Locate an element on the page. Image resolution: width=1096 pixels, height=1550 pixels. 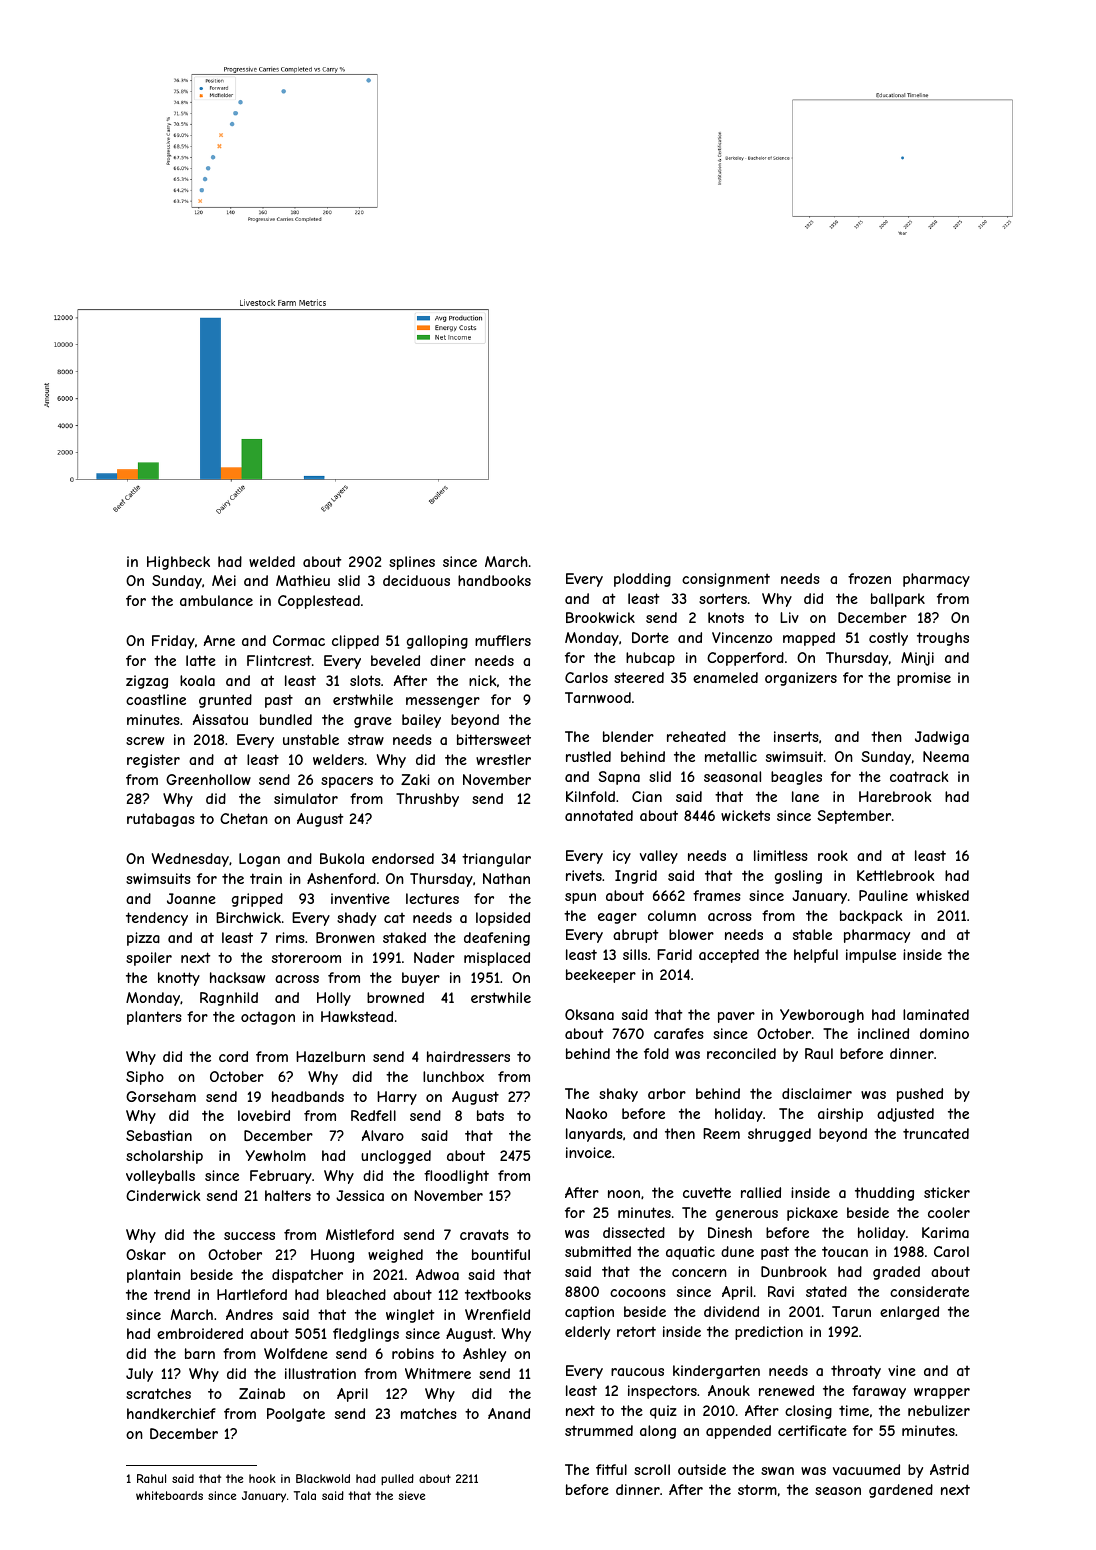
Aissatou is located at coordinates (220, 719).
